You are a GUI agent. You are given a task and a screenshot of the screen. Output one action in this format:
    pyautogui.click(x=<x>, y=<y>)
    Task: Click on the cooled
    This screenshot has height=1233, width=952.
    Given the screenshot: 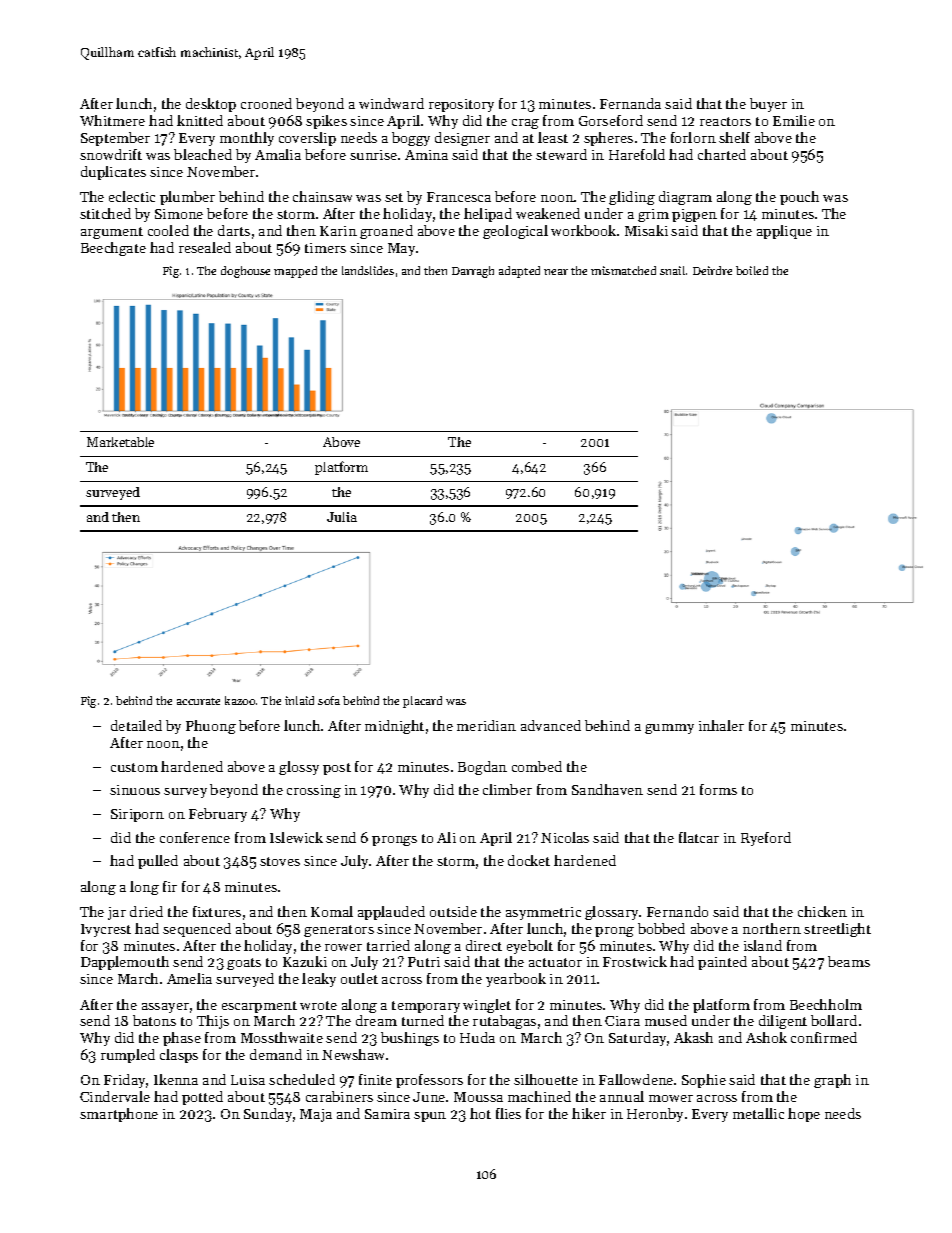 What is the action you would take?
    pyautogui.click(x=168, y=230)
